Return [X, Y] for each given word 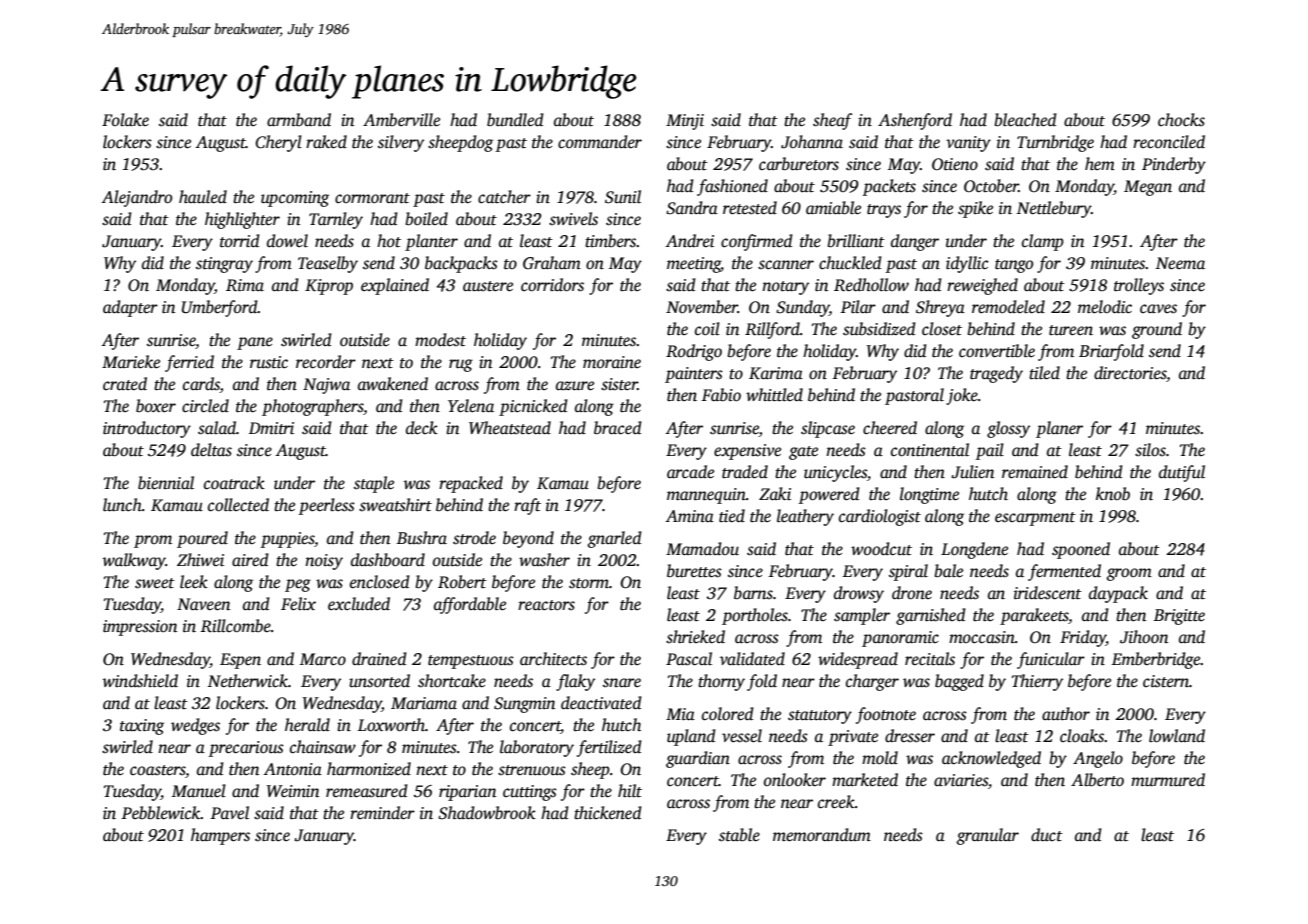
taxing [142, 727]
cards [201, 385]
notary [785, 288]
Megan [1148, 188]
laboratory [537, 748]
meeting [694, 265]
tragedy [996, 374]
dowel [287, 241]
